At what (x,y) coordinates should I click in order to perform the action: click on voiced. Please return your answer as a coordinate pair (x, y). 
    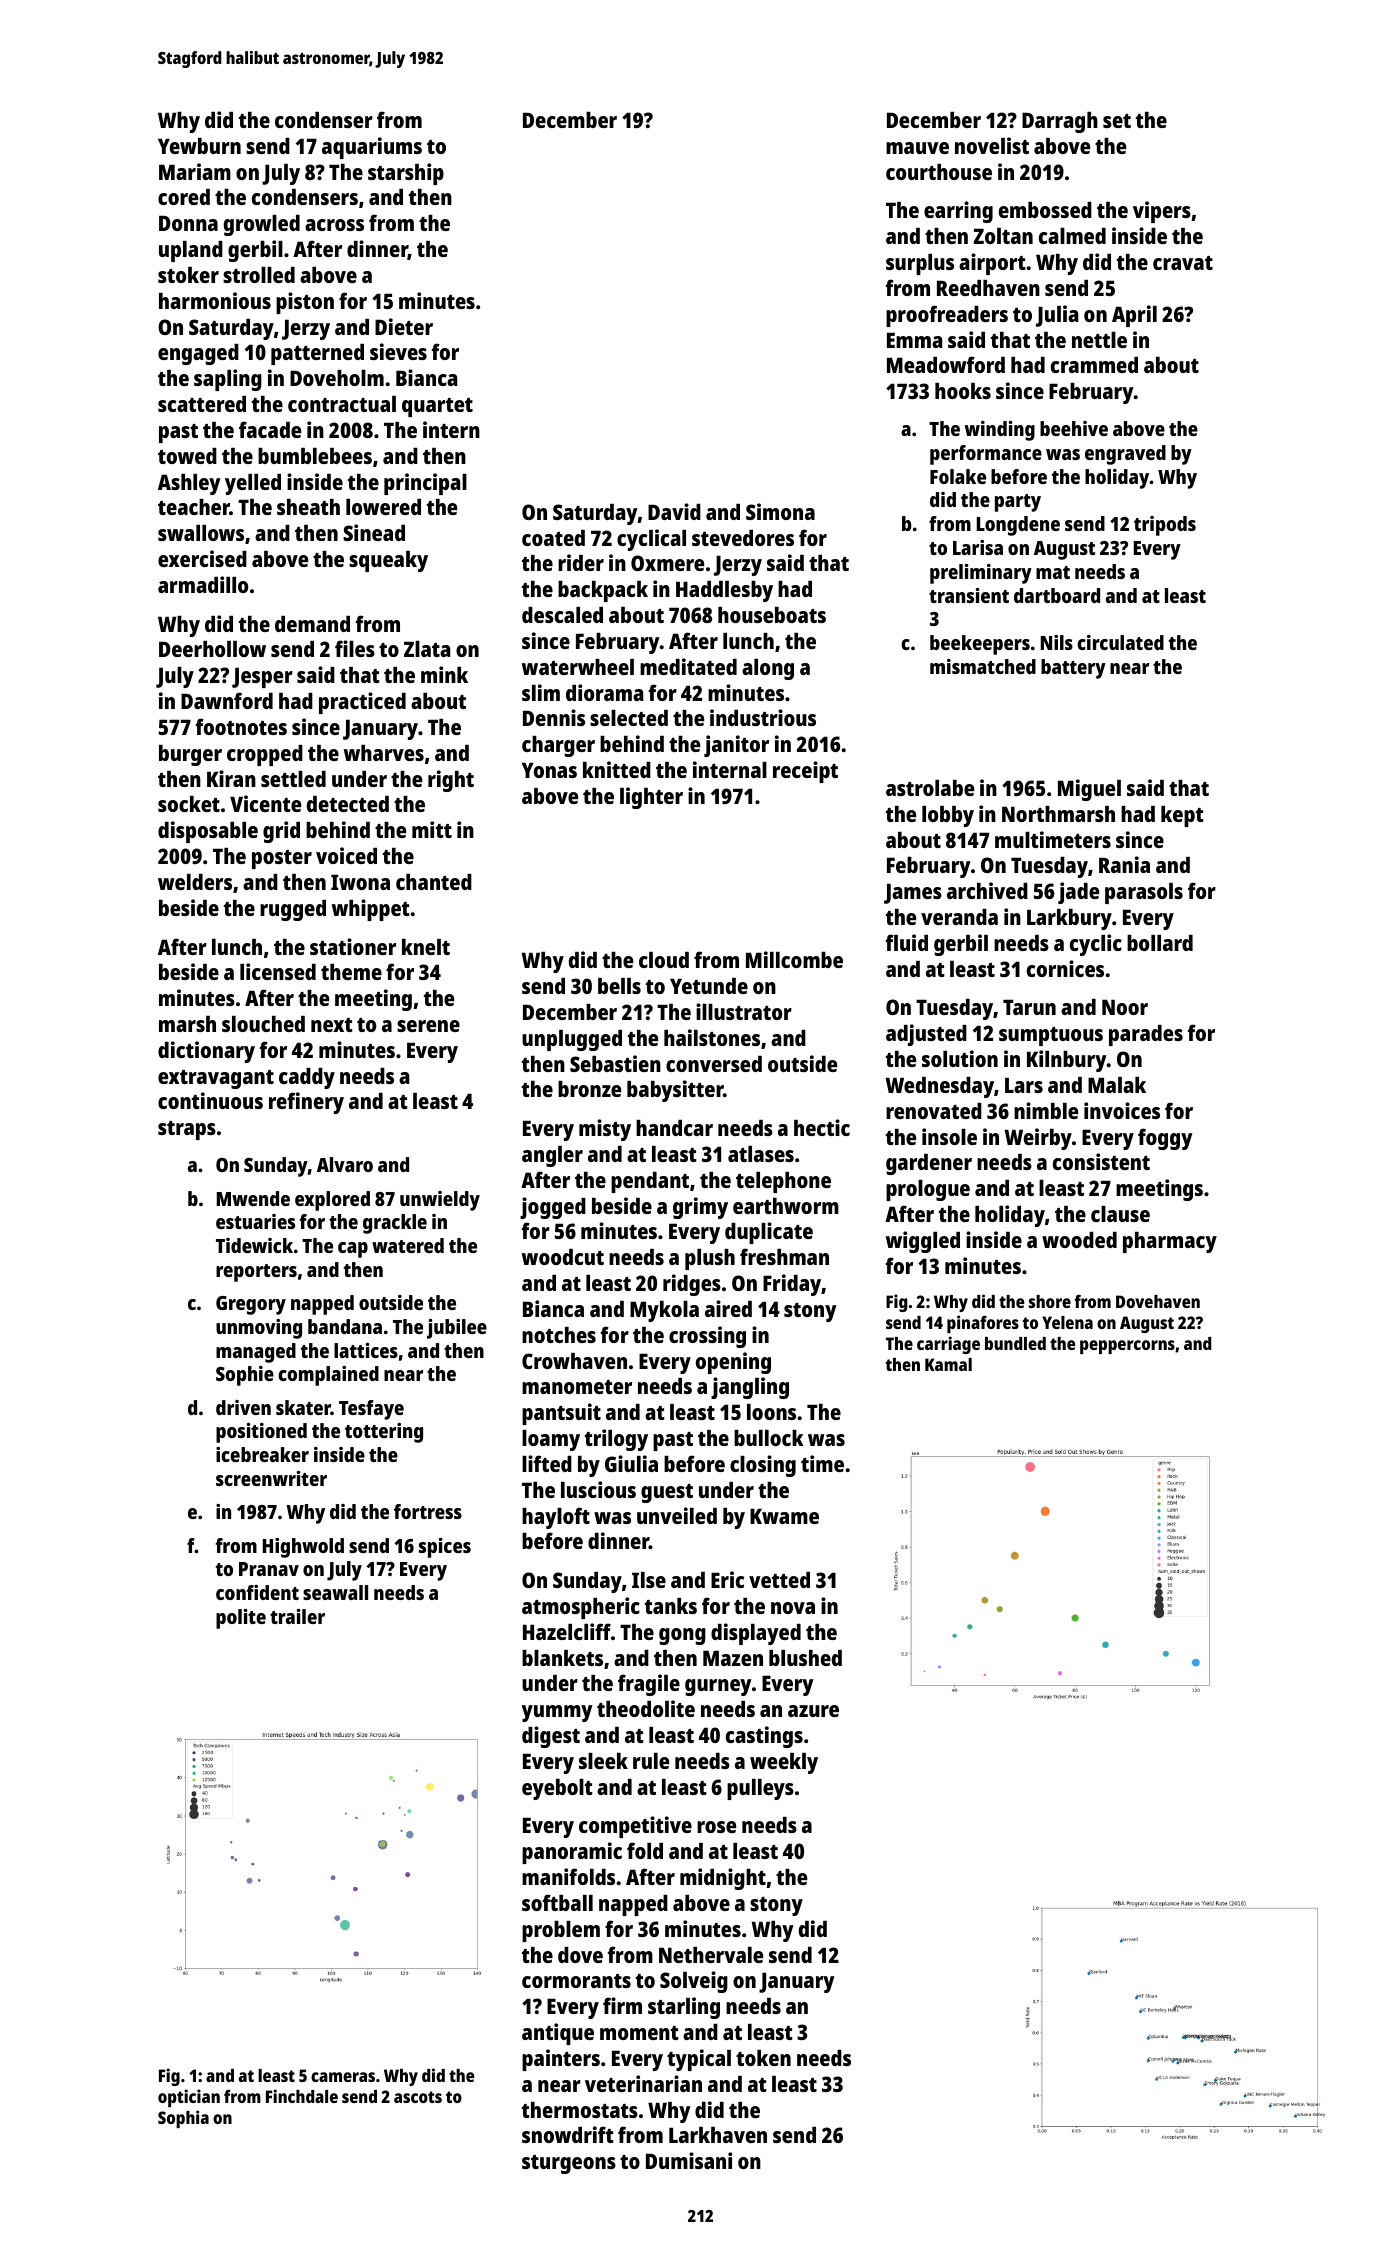
    Looking at the image, I should click on (346, 855).
